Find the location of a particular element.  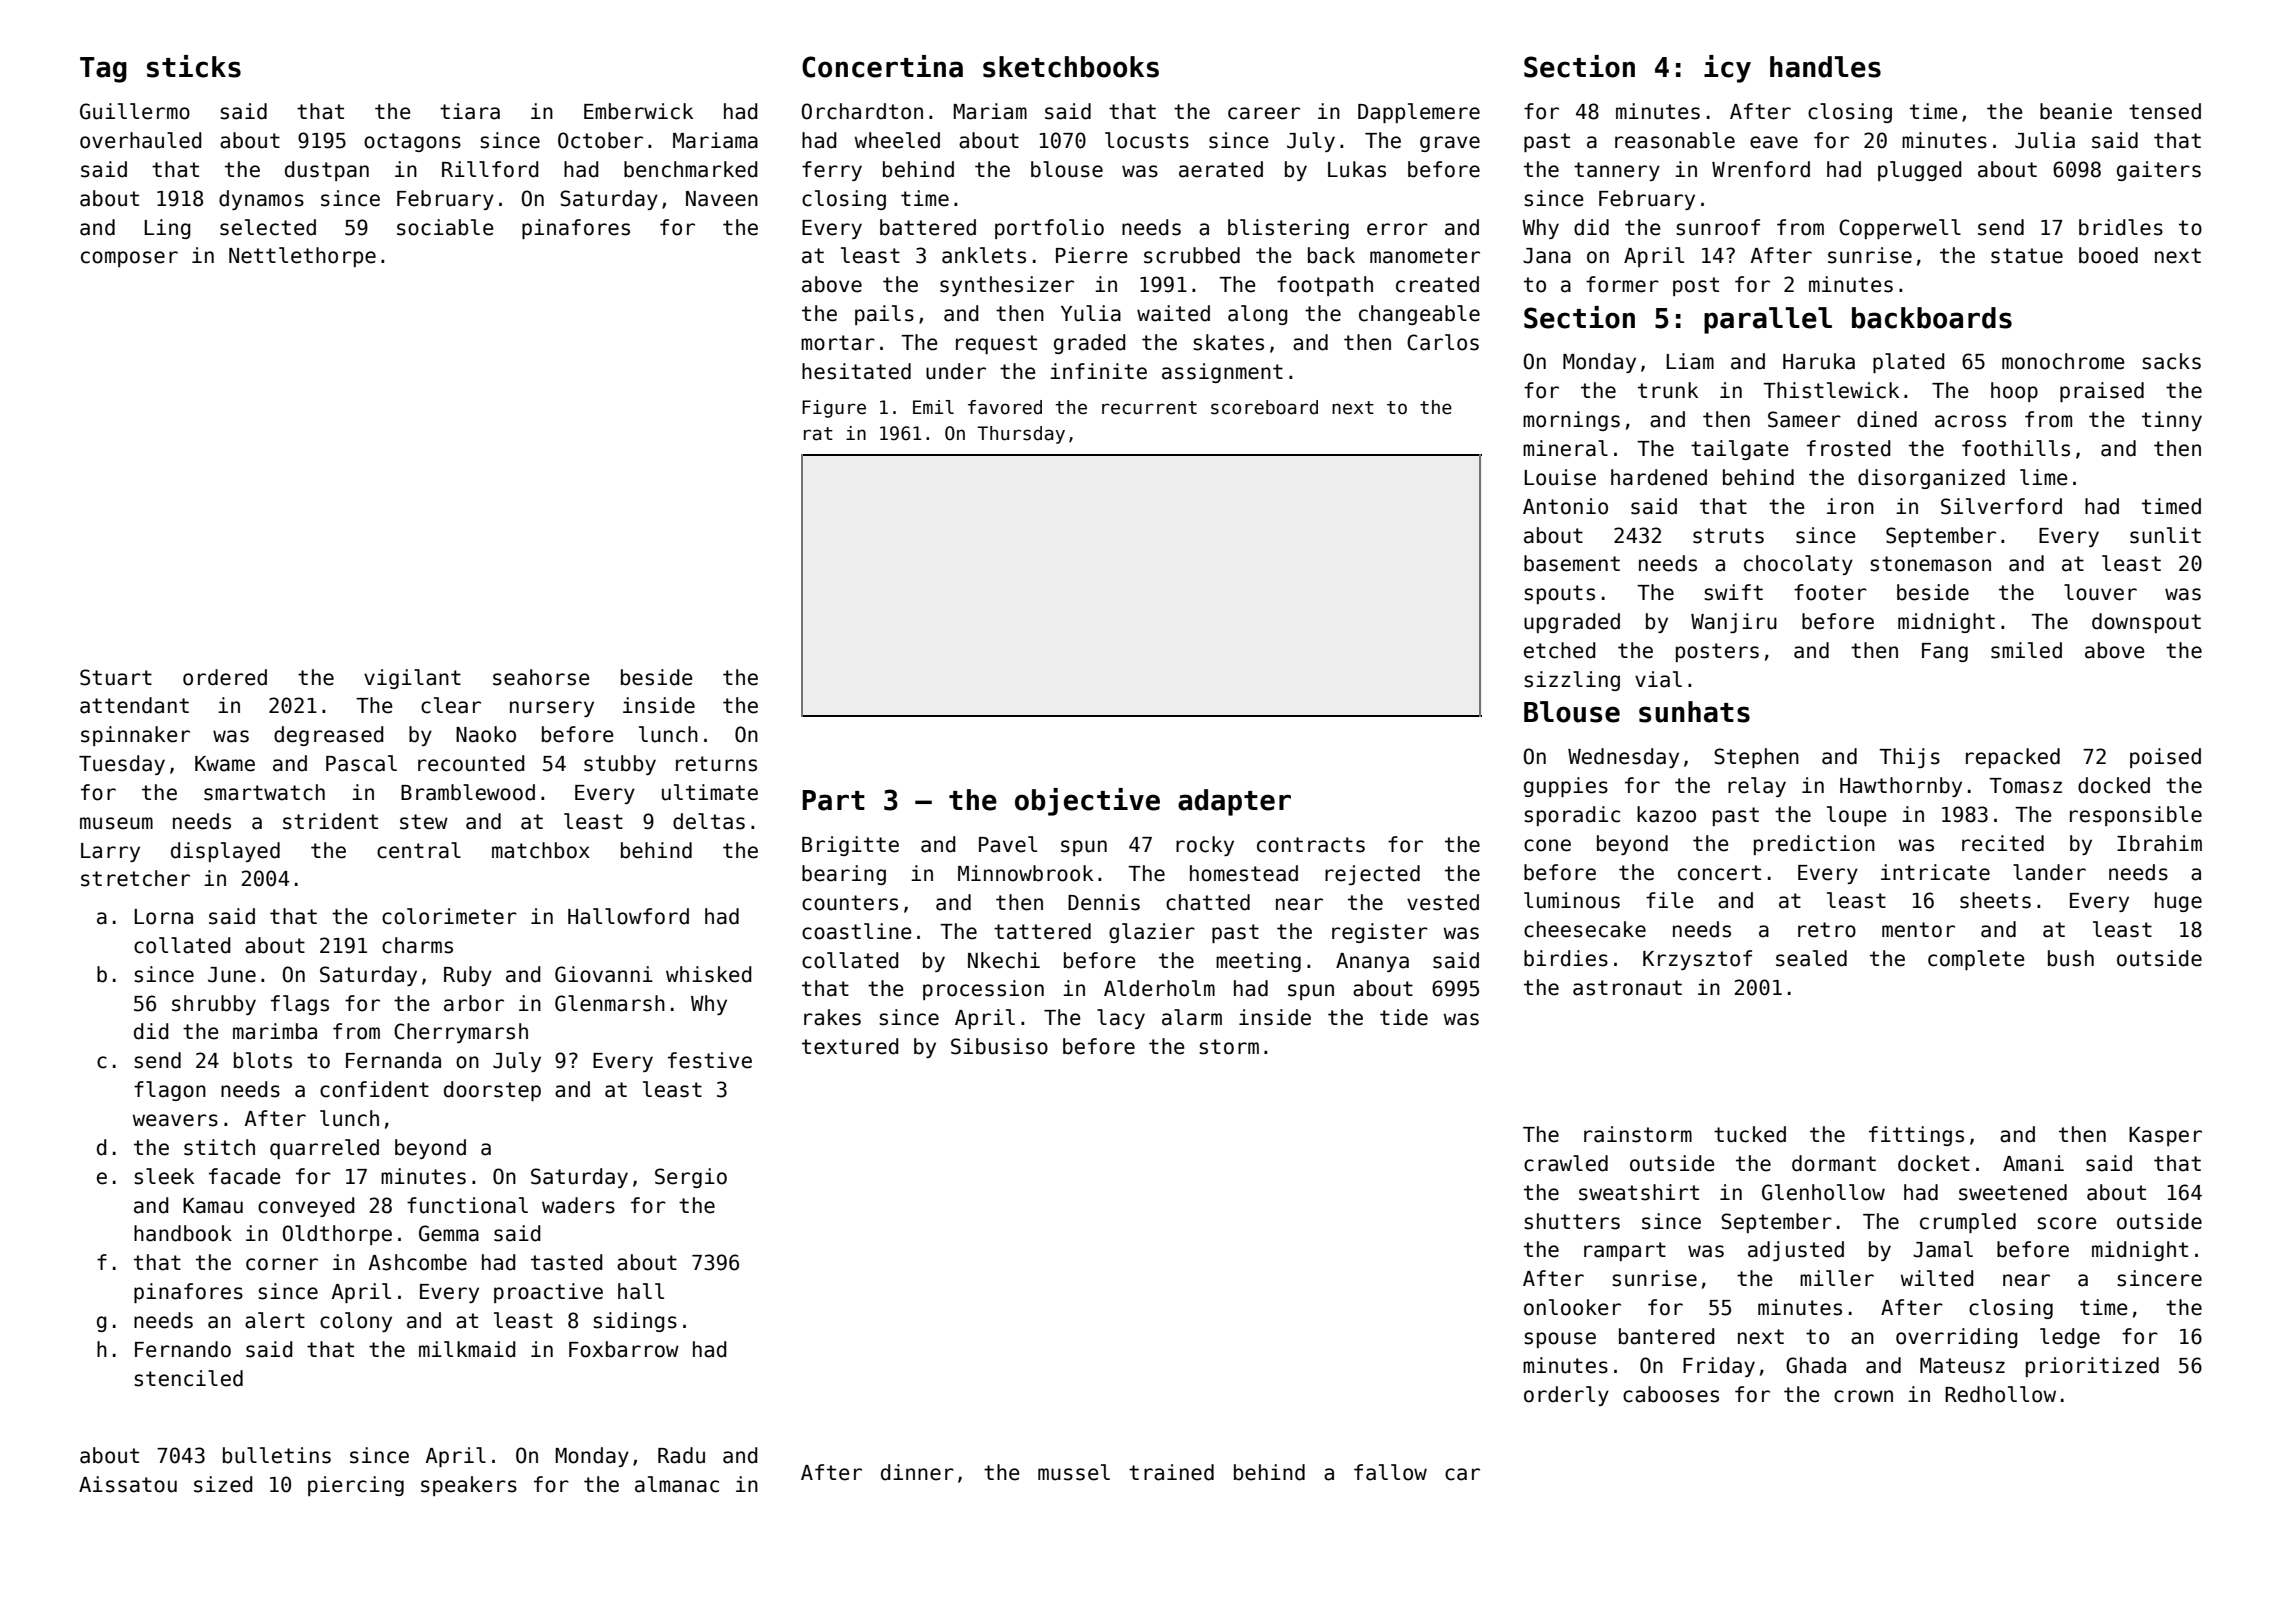

almanac is located at coordinates (677, 1484).
